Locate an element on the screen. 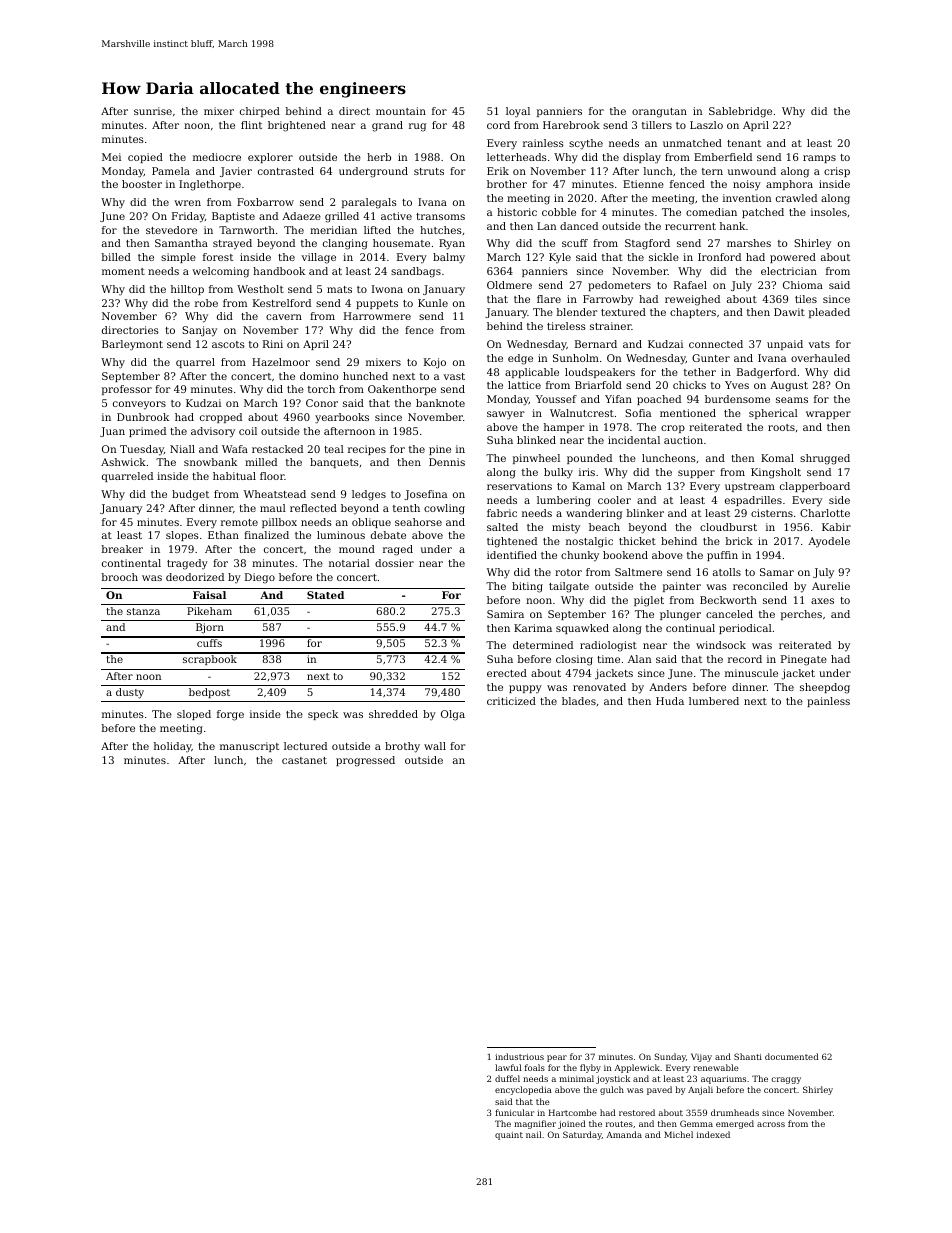 The image size is (952, 1233). Charlotte is located at coordinates (825, 513).
